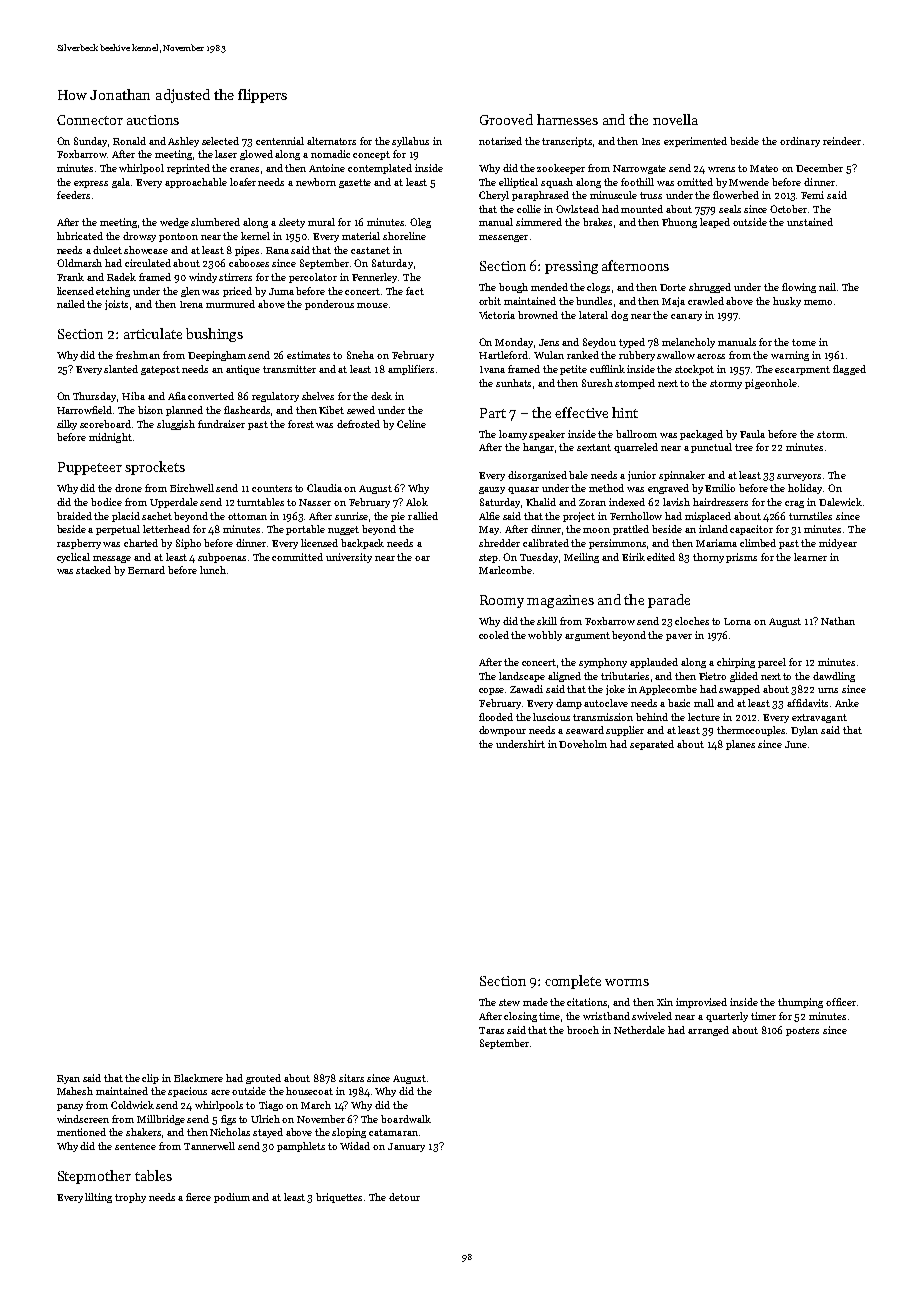 The height and width of the document is (1308, 924). What do you see at coordinates (98, 1198) in the document?
I see `lilting` at bounding box center [98, 1198].
